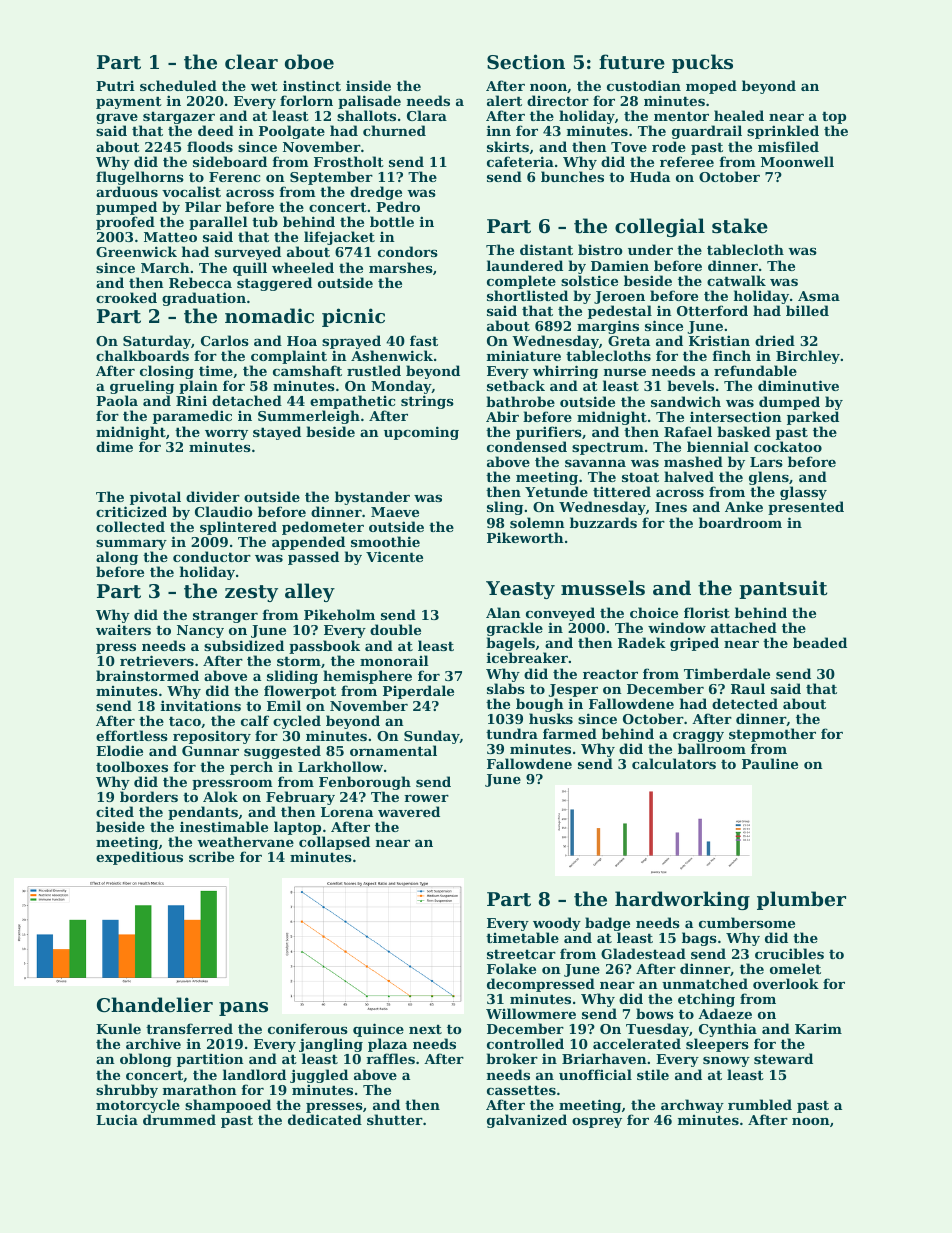 This image has width=952, height=1233. What do you see at coordinates (211, 856) in the image?
I see `scribe` at bounding box center [211, 856].
